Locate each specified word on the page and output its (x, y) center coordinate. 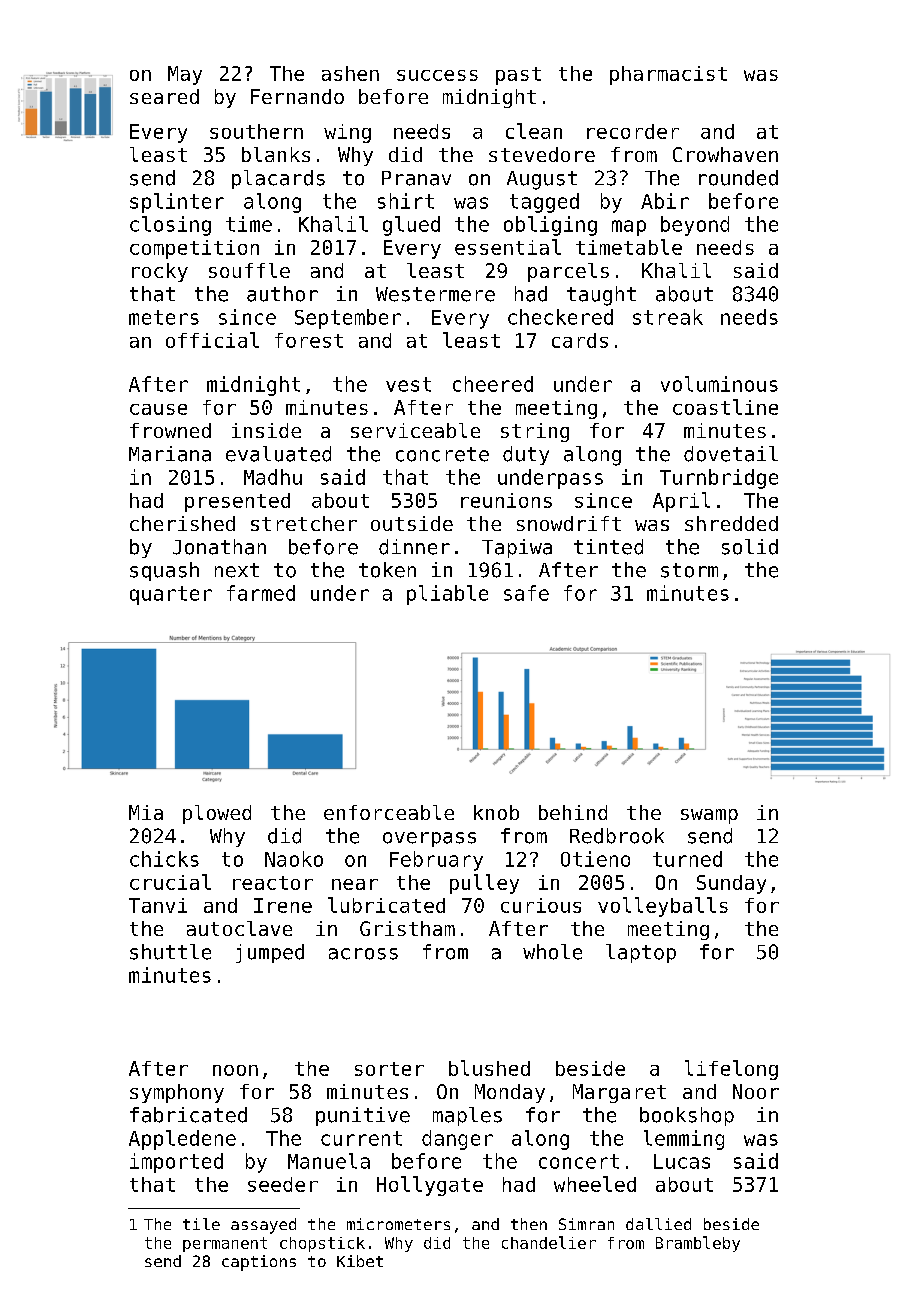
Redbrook (617, 836)
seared (164, 96)
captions (259, 1263)
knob (496, 812)
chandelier (549, 1242)
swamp (709, 816)
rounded (738, 178)
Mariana (170, 454)
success (437, 75)
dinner (414, 547)
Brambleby (698, 1244)
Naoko (294, 859)
